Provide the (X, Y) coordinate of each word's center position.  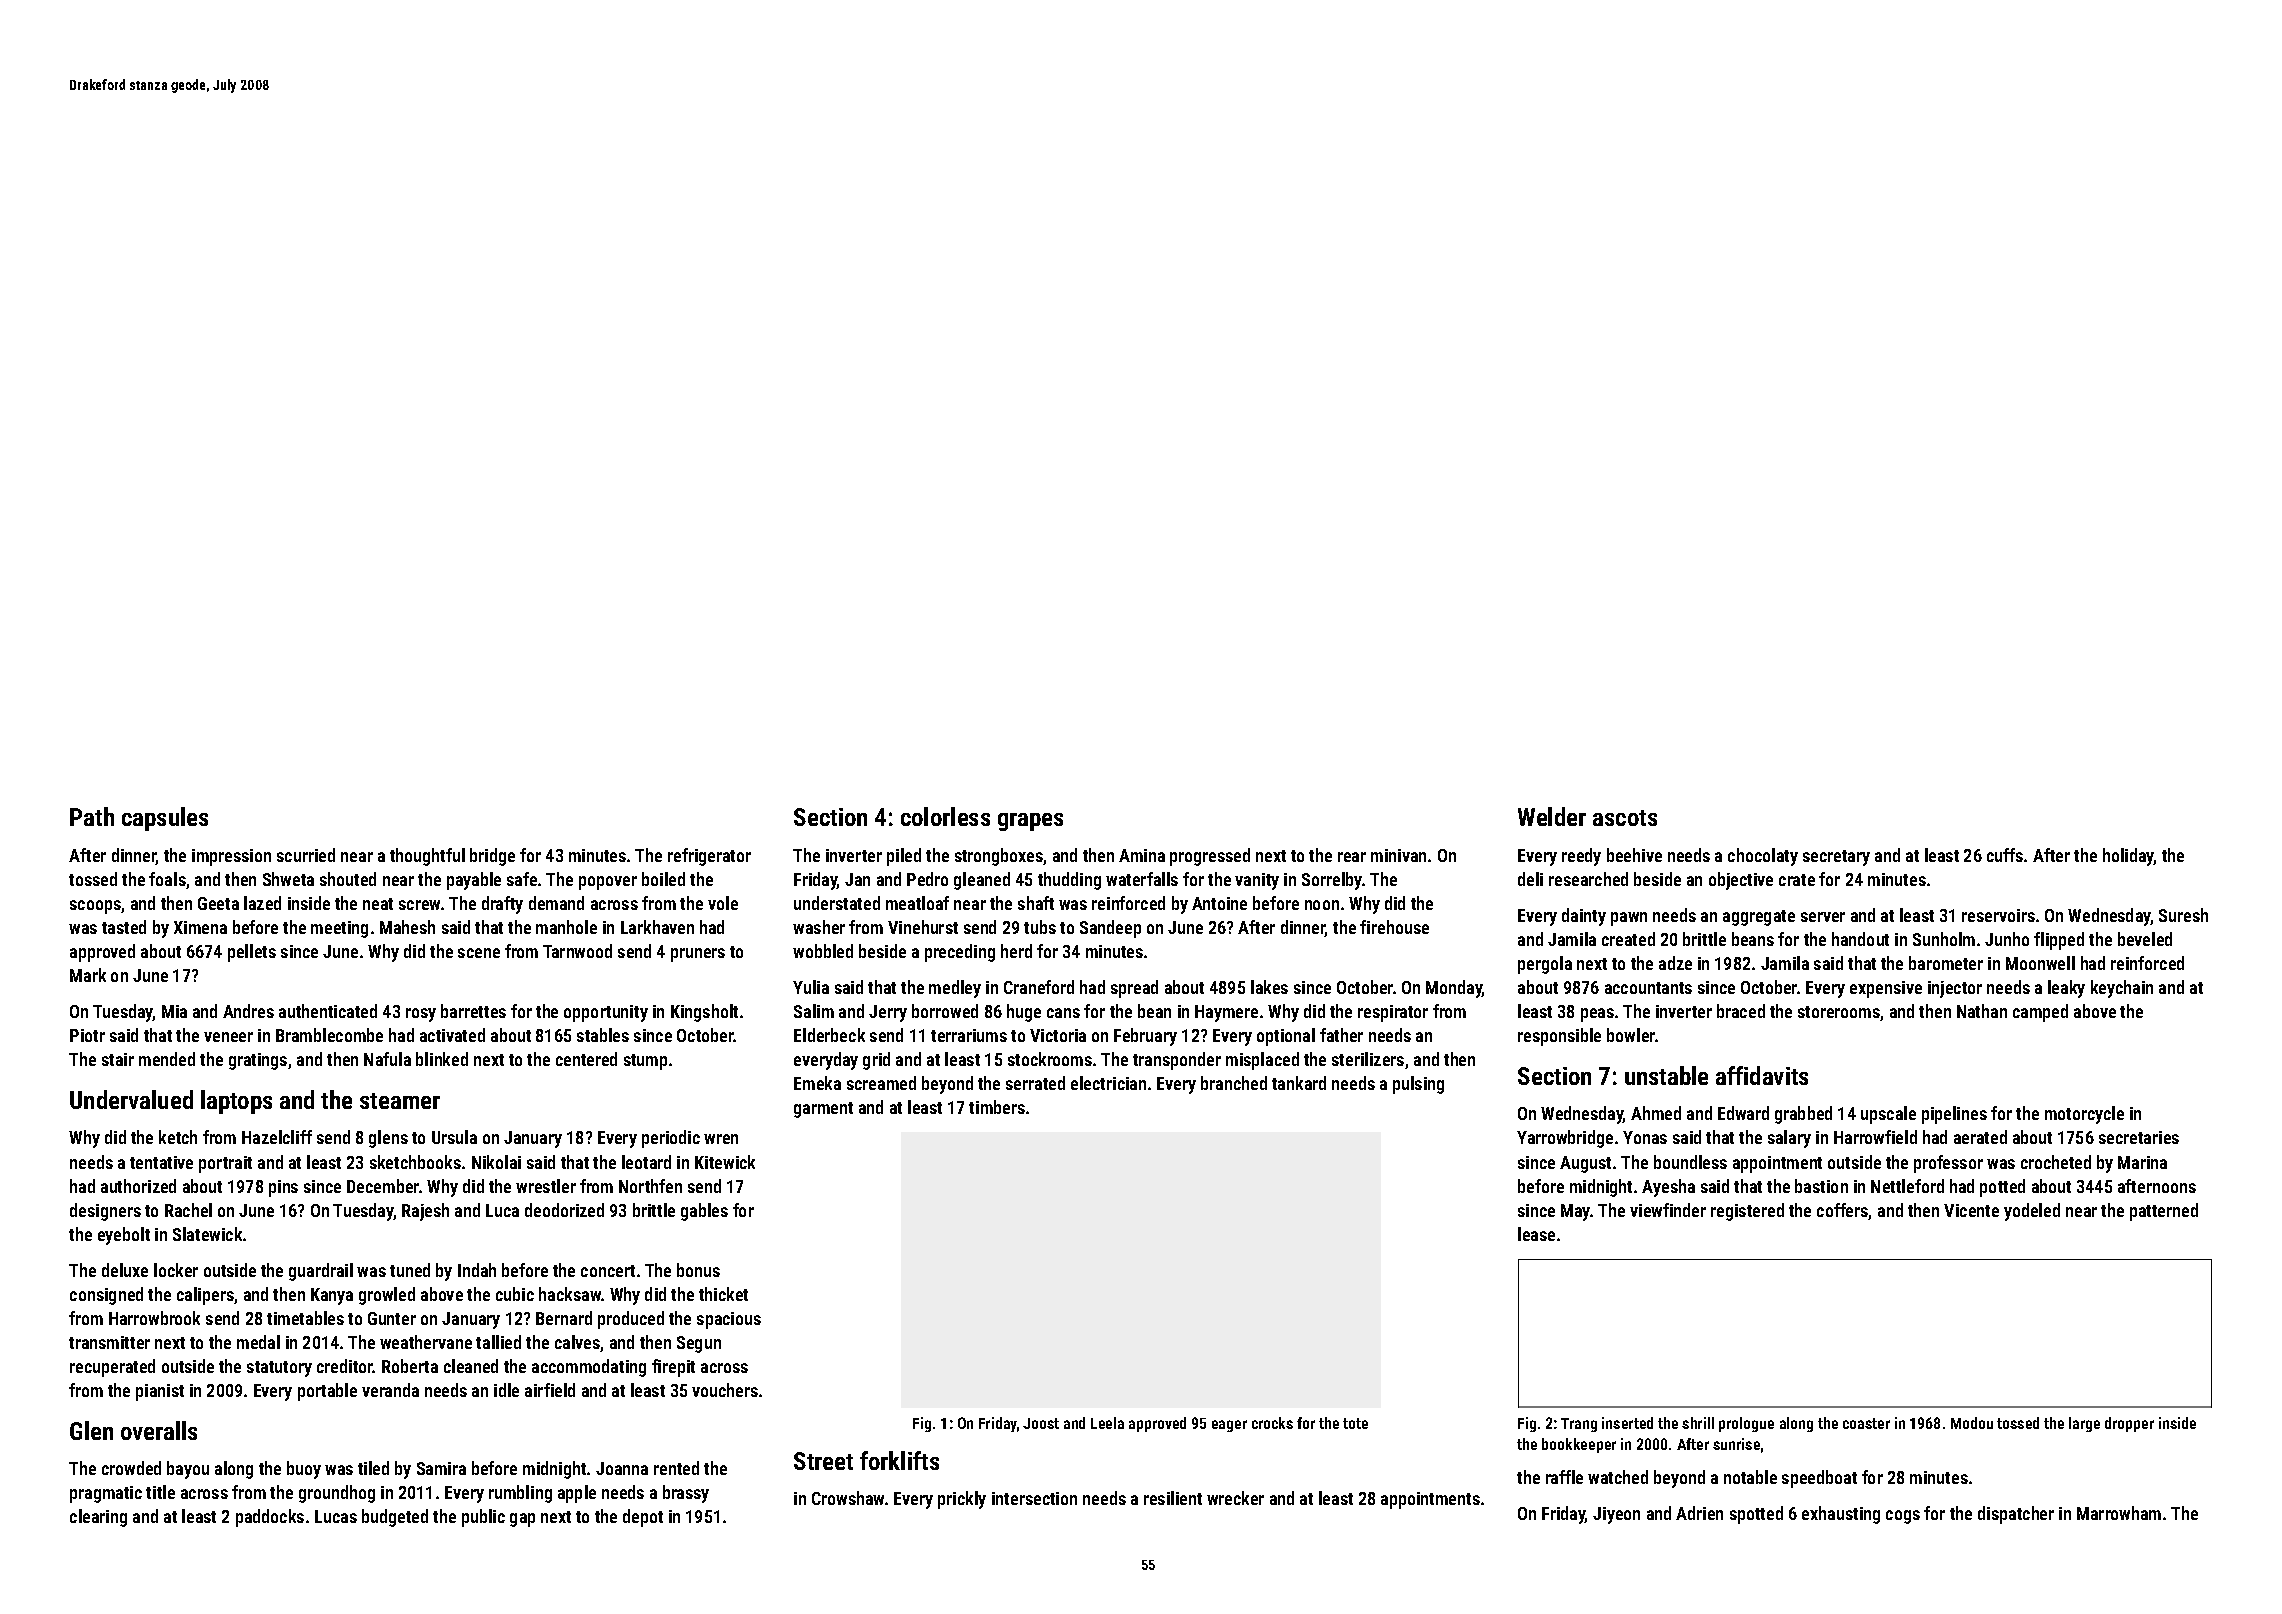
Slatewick (207, 1234)
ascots (1625, 818)
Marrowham (2119, 1513)
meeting (339, 929)
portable (327, 1392)
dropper (2129, 1424)
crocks (1272, 1423)
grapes (1030, 822)
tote (1355, 1423)
